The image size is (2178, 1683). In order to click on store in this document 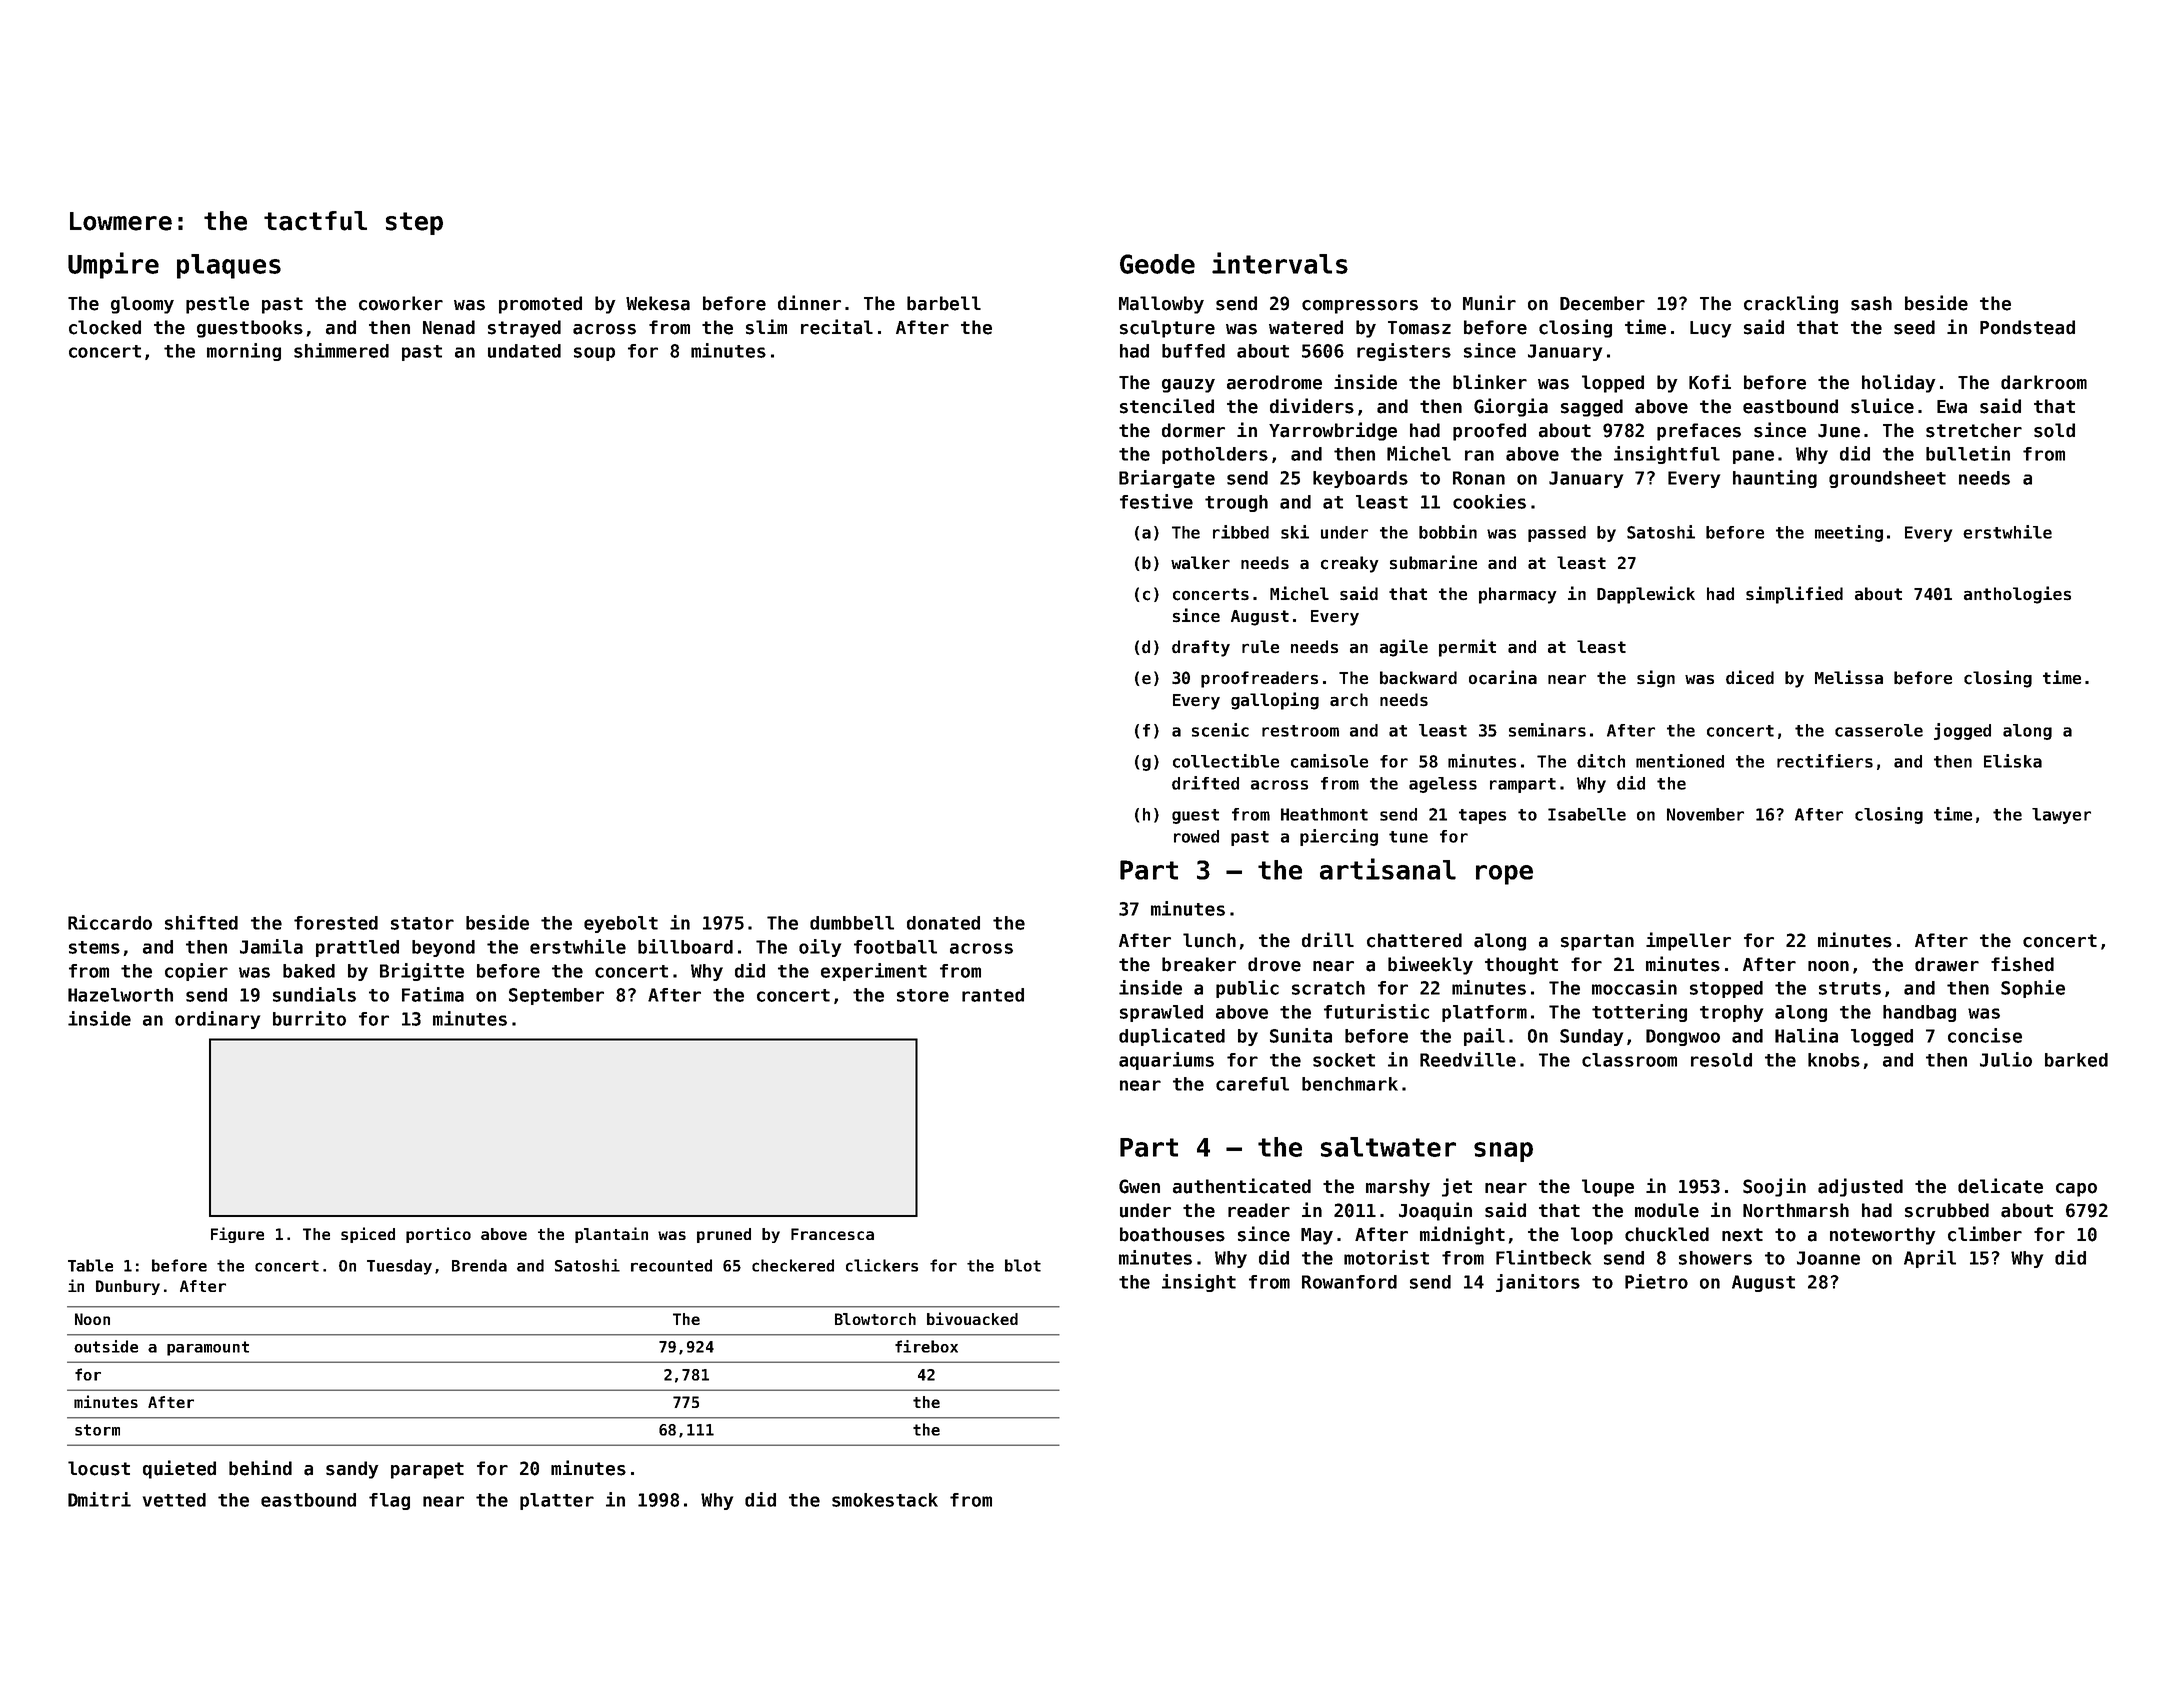, I will do `click(923, 995)`.
